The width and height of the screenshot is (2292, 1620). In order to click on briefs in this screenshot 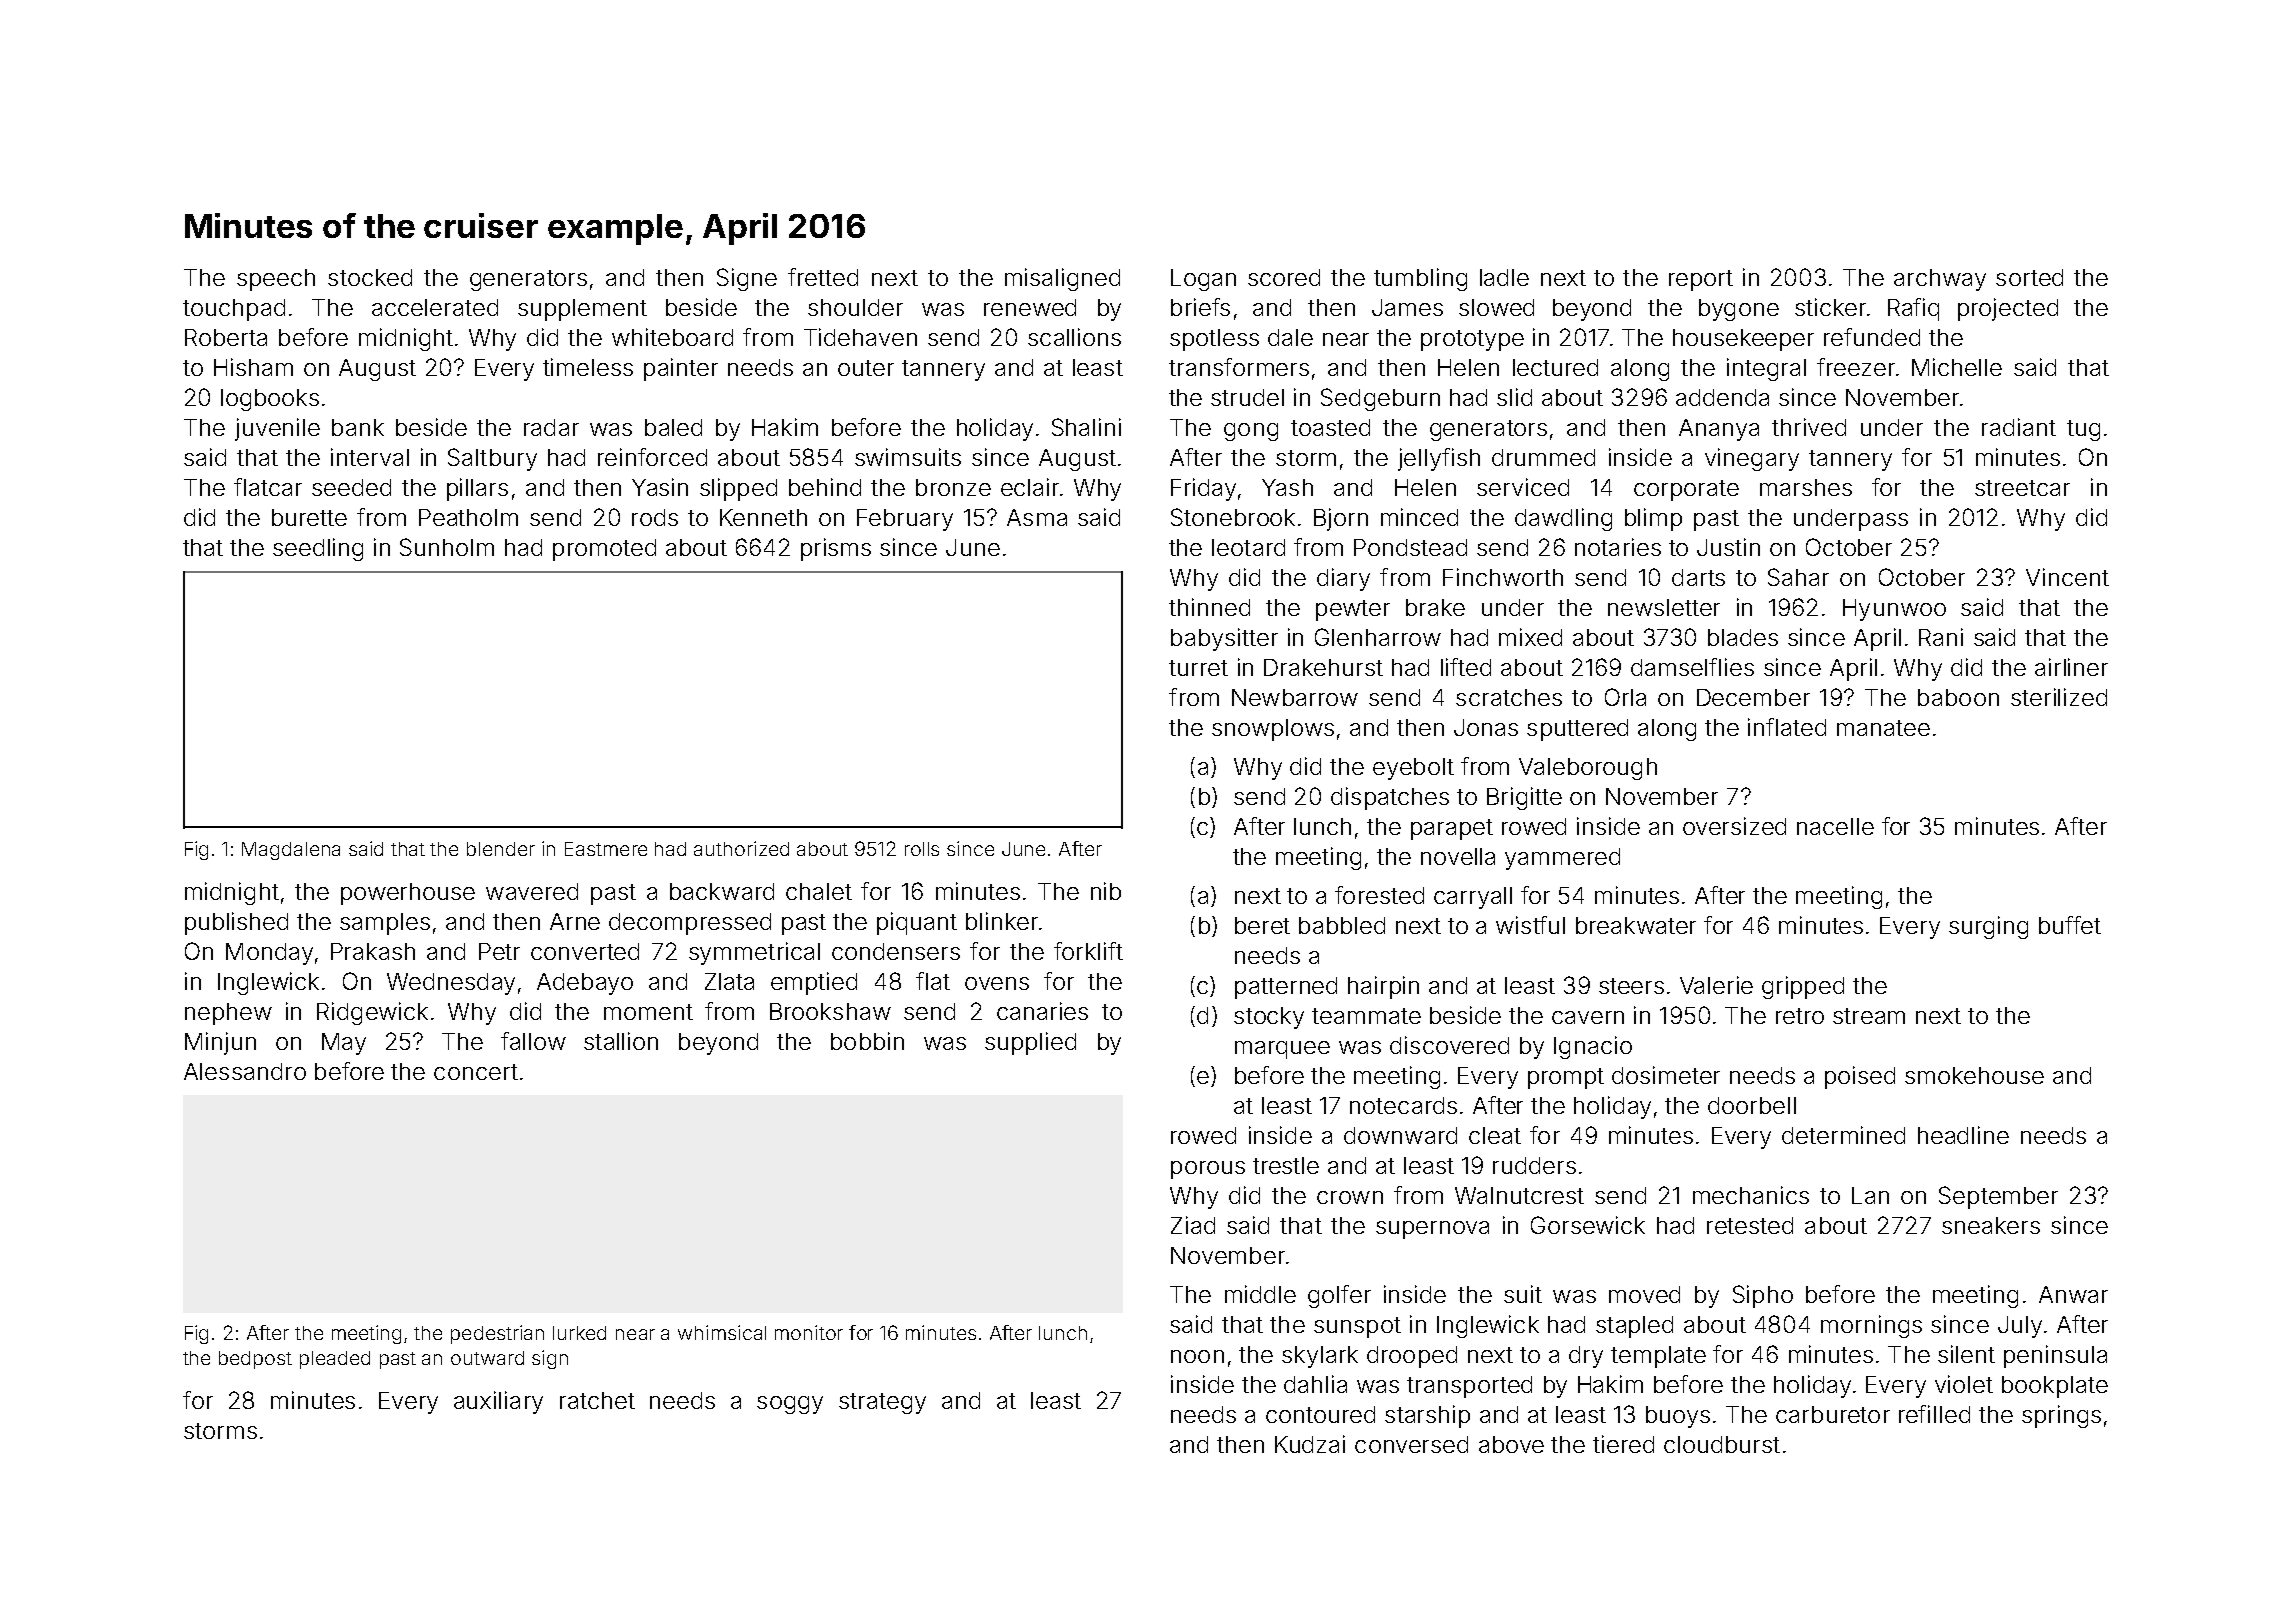, I will do `click(1200, 307)`.
